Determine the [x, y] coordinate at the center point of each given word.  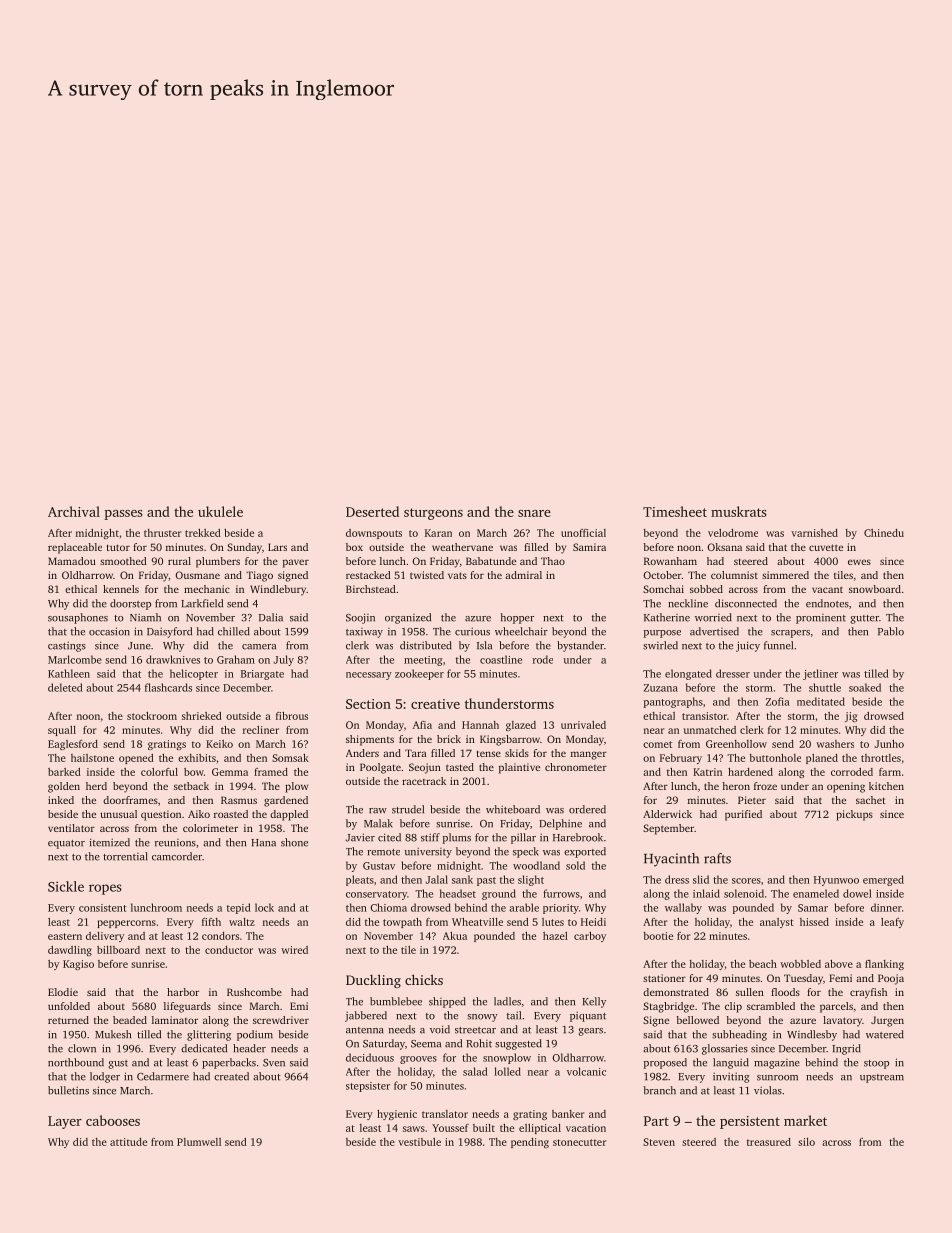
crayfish [868, 993]
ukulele [220, 511]
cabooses [113, 1120]
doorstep [130, 604]
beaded [130, 1020]
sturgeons [433, 514]
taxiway [364, 633]
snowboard [875, 589]
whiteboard [513, 809]
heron [736, 786]
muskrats [739, 511]
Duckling [373, 981]
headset [458, 893]
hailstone [92, 758]
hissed [814, 922]
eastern [65, 936]
